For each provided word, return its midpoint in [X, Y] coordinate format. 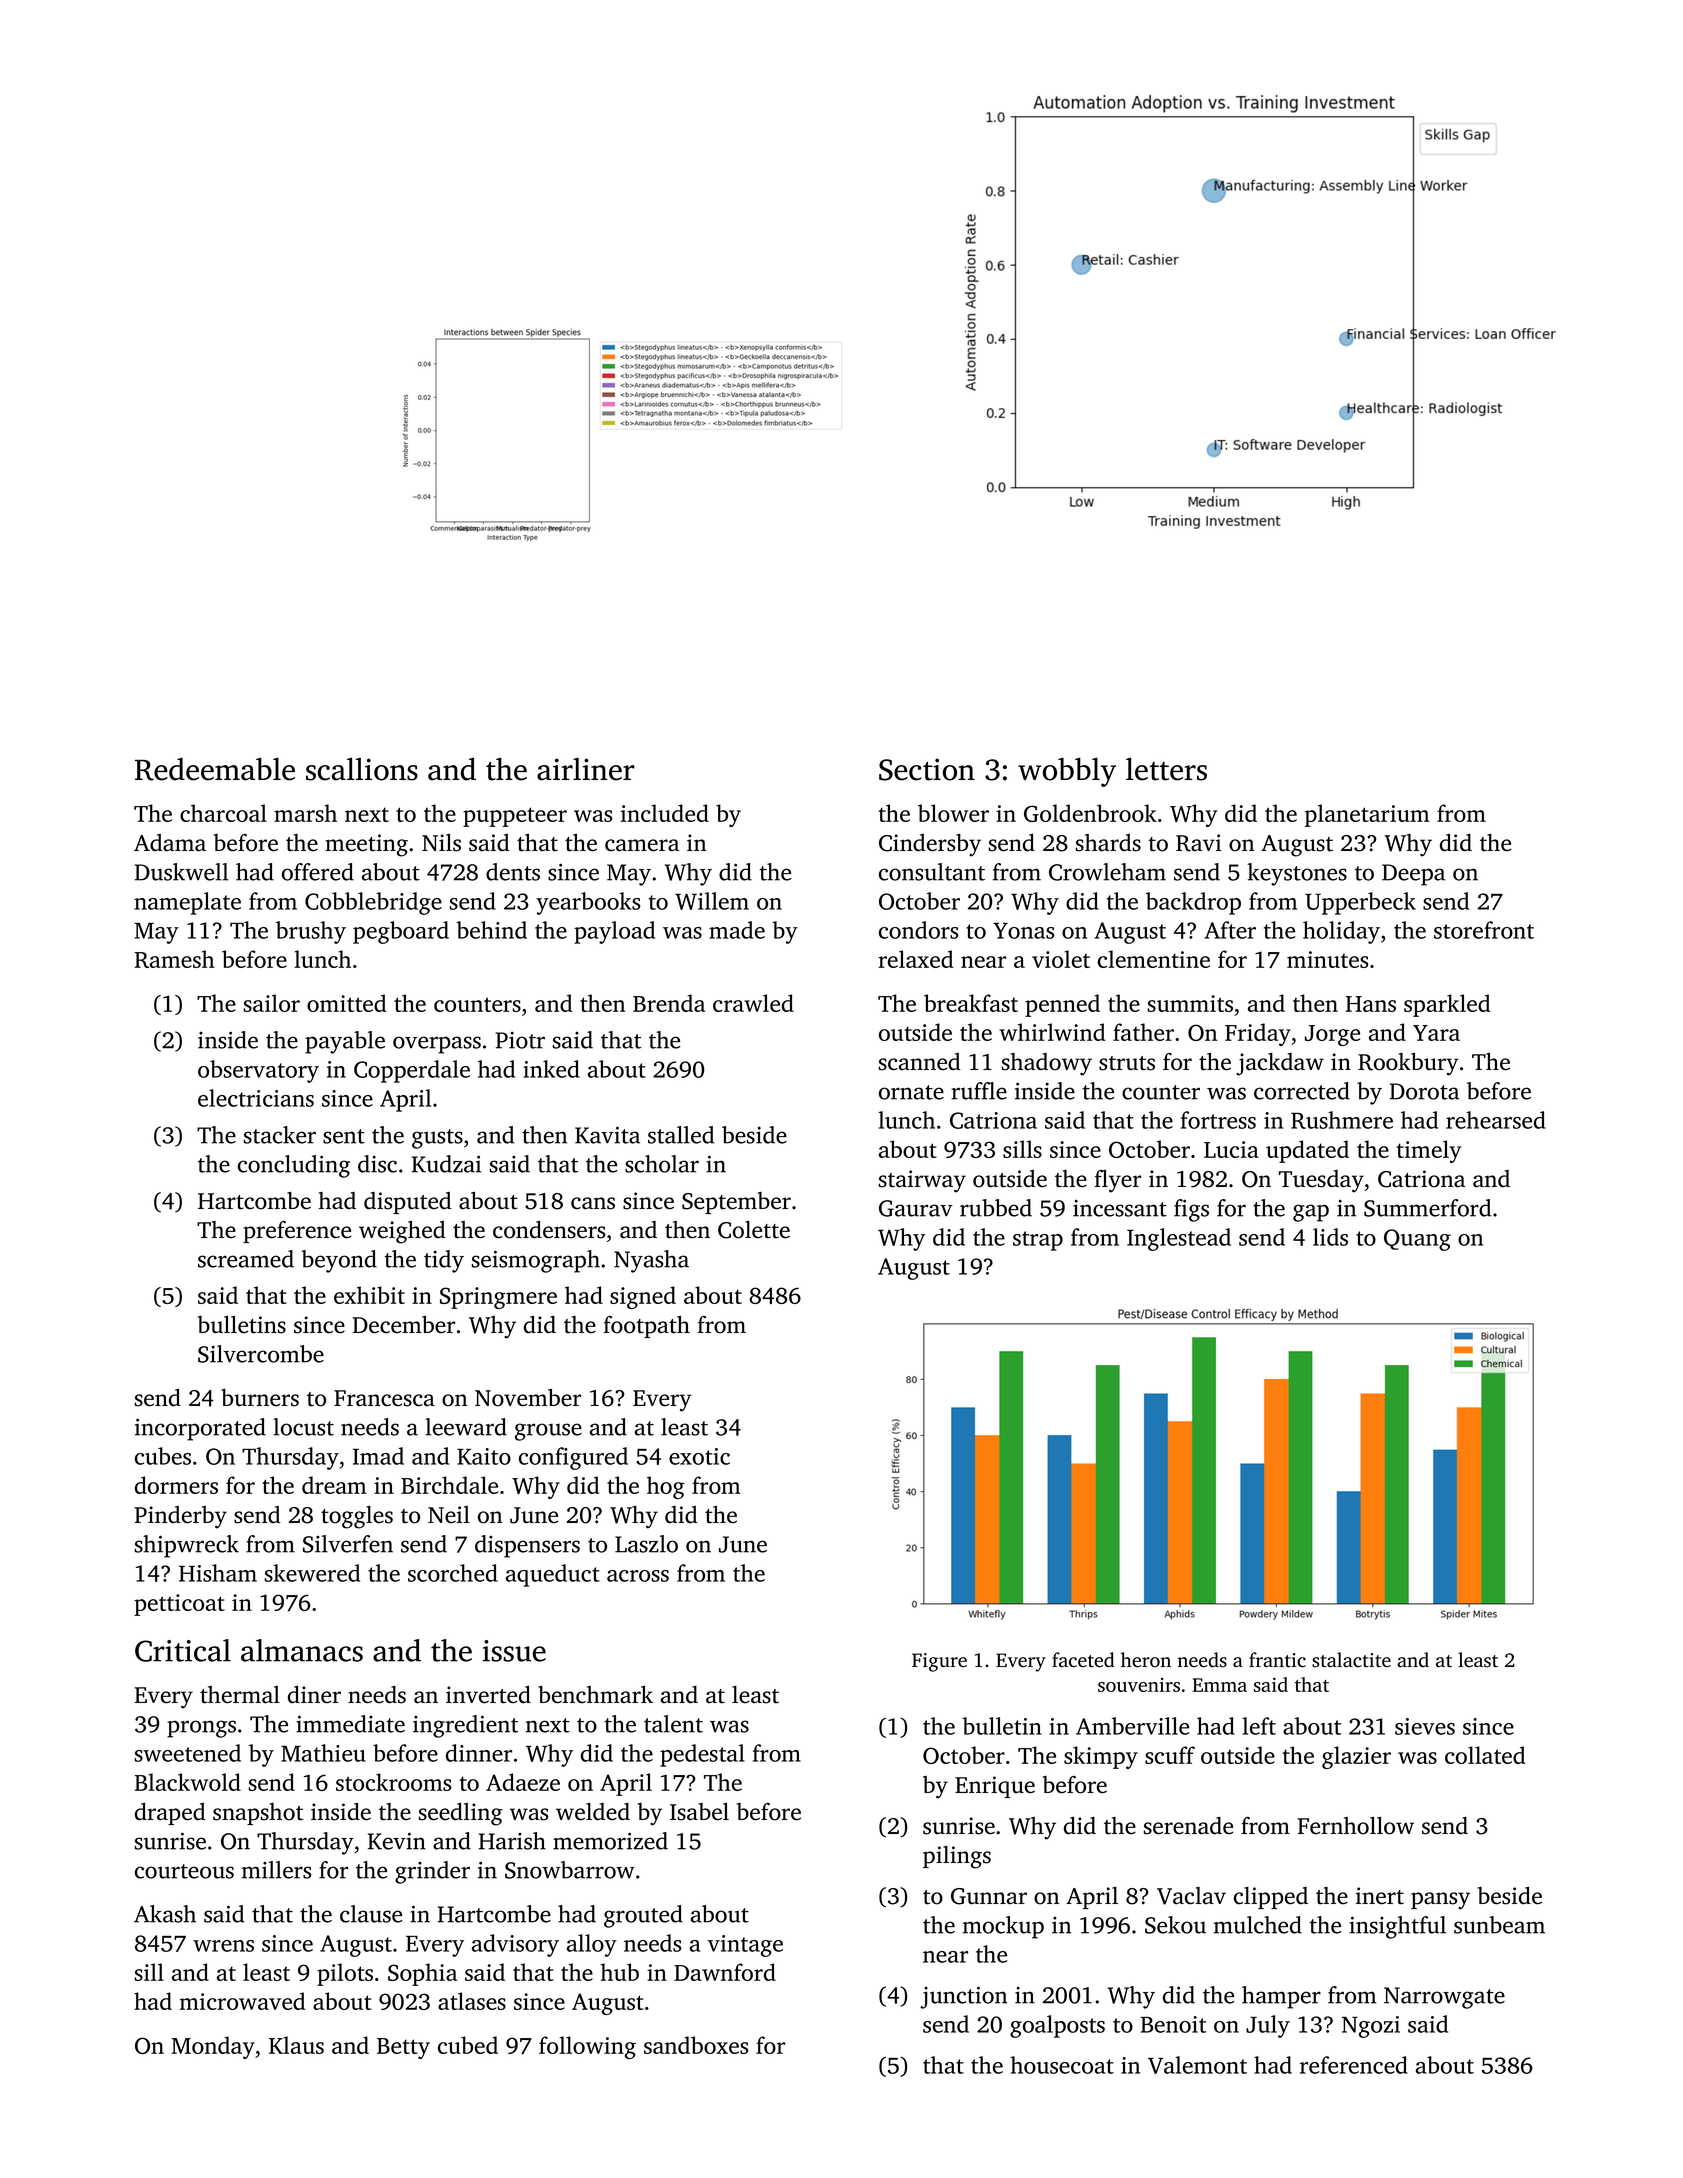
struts [1127, 1063]
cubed [468, 2045]
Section [927, 769]
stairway [922, 1181]
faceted [1083, 1660]
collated [1485, 1755]
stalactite [1351, 1660]
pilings [957, 1857]
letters [1166, 769]
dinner [479, 1753]
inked [551, 1069]
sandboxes [696, 2045]
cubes [163, 1456]
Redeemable [215, 769]
